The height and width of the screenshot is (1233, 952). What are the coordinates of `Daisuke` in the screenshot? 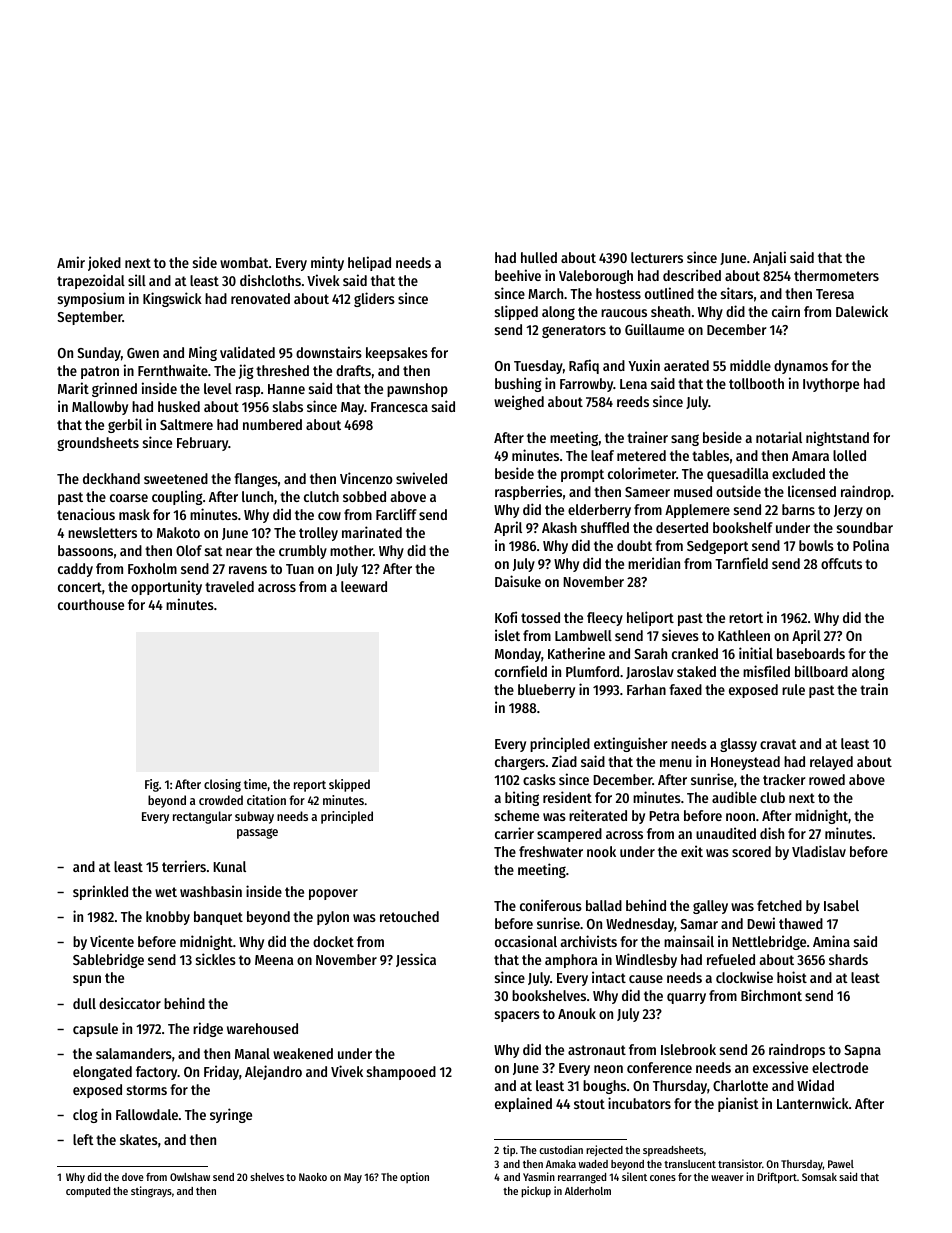 It's located at (518, 581).
